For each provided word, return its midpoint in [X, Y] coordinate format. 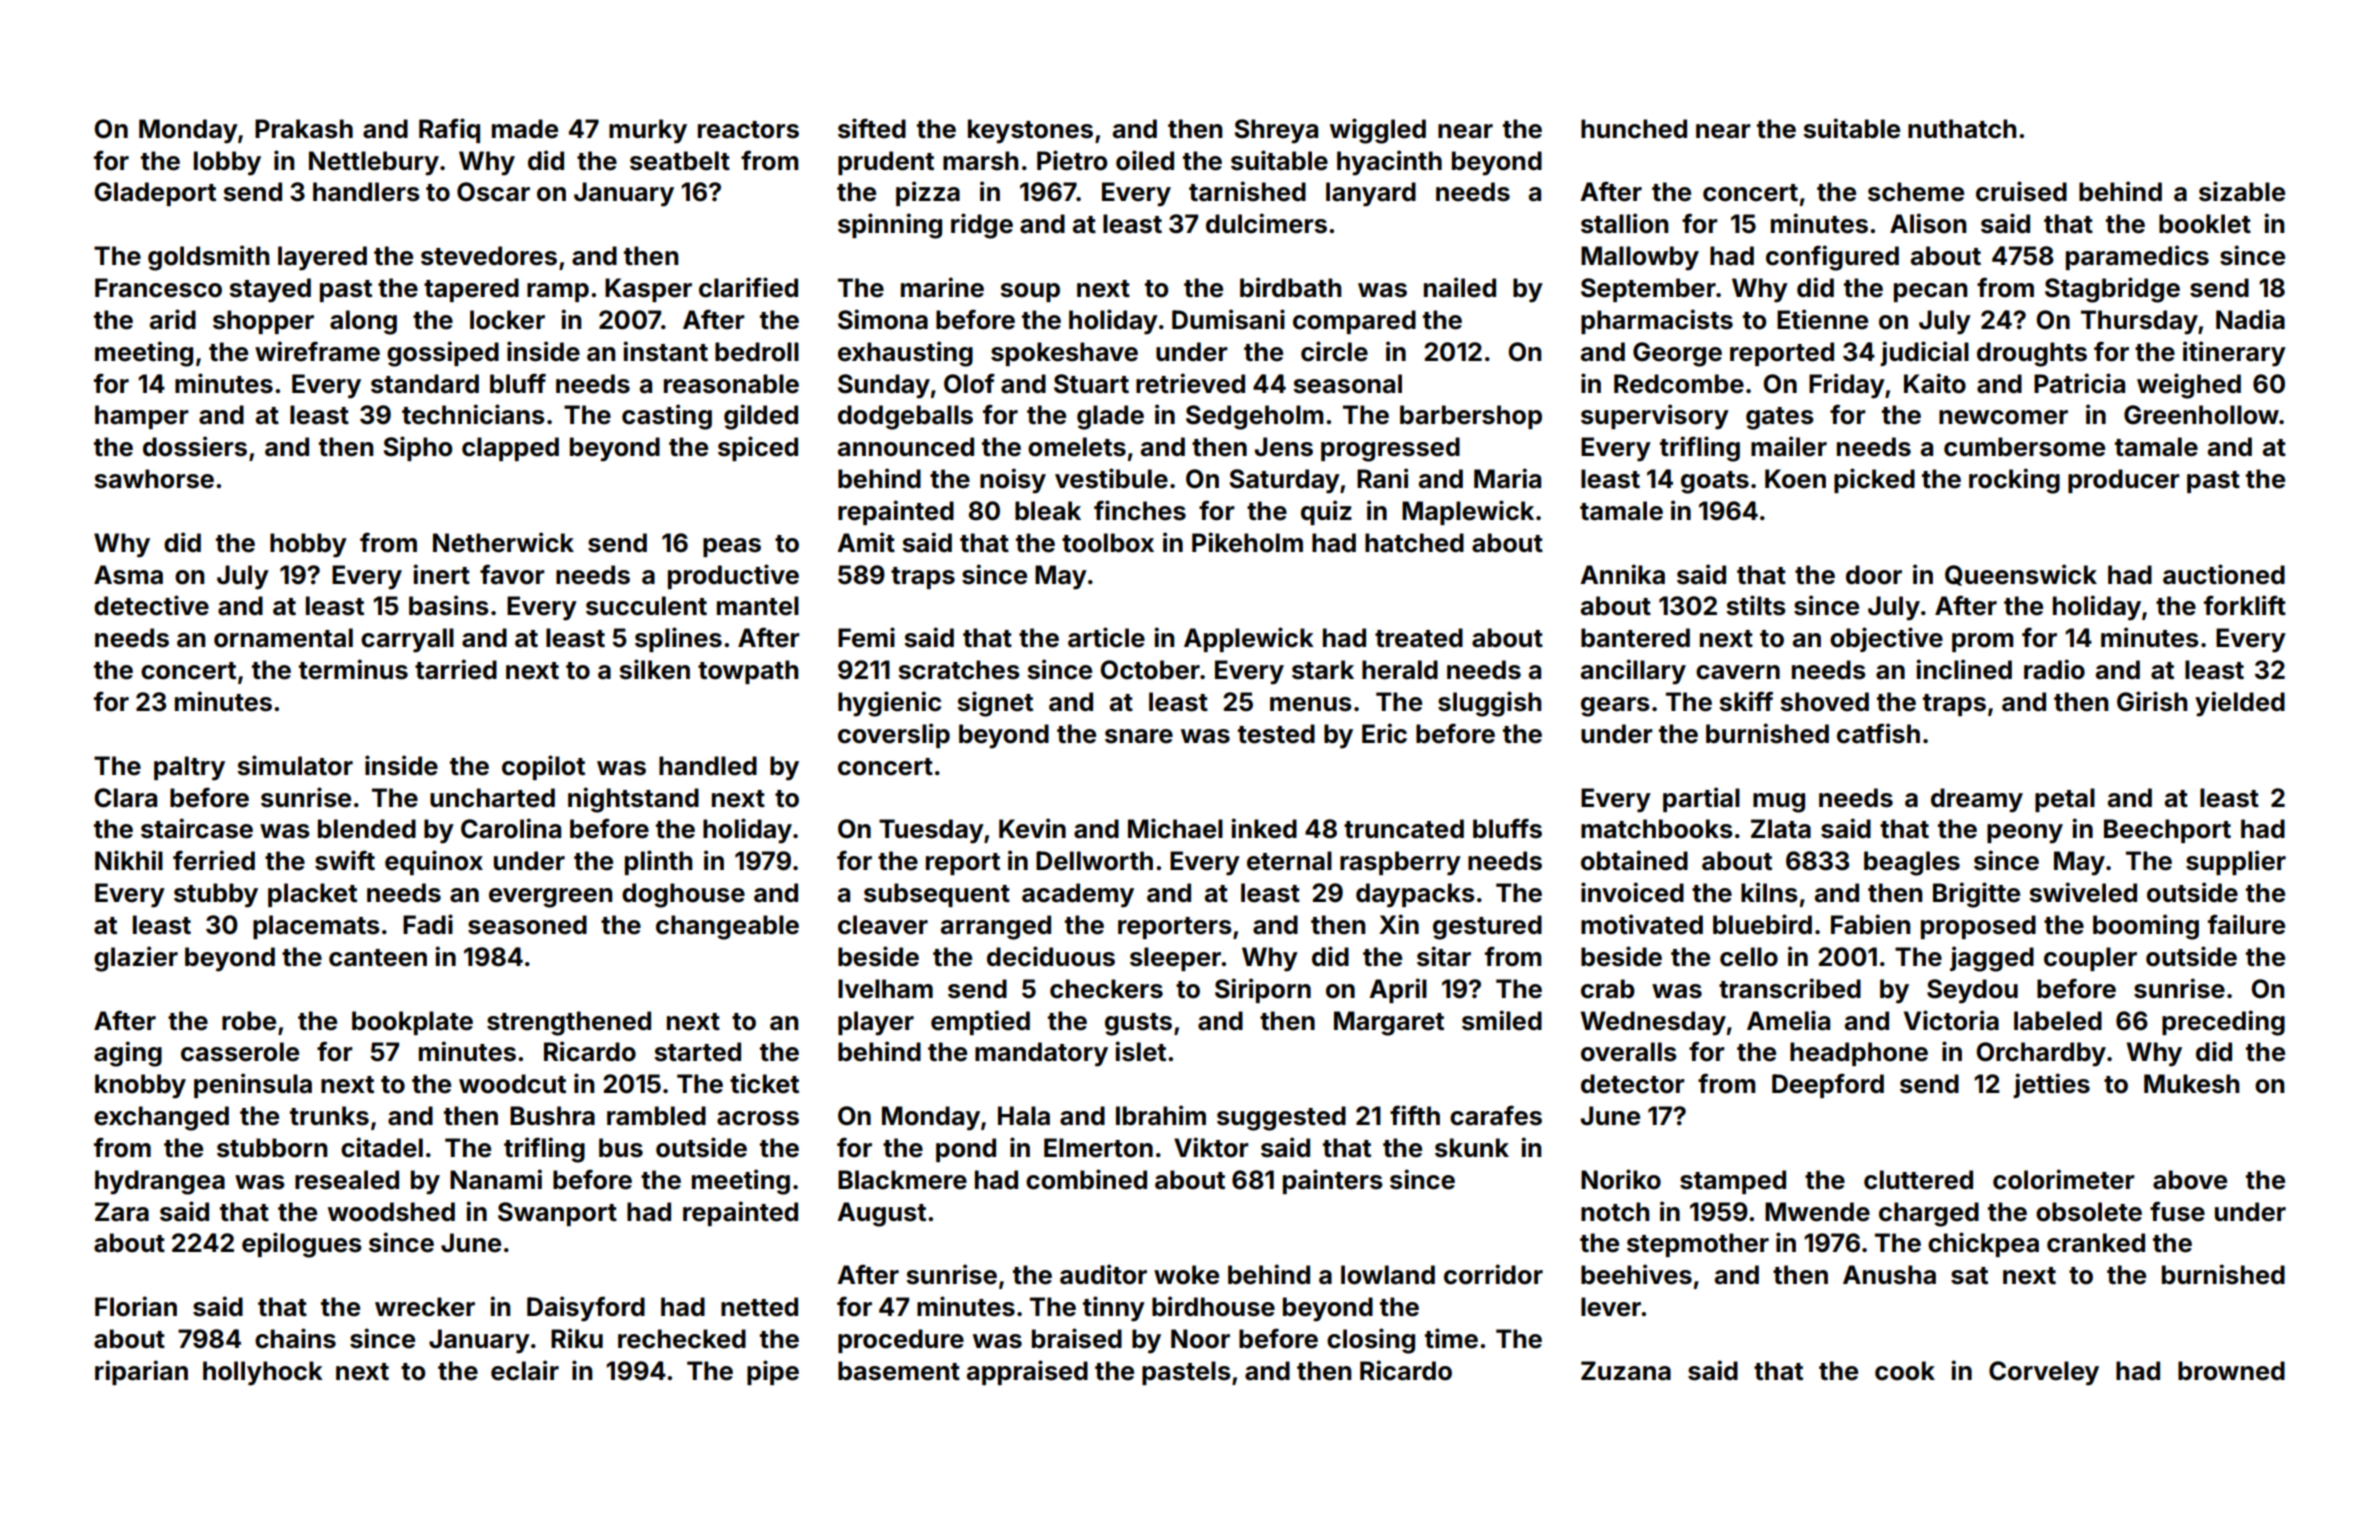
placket [312, 895]
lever [1611, 1307]
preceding [2223, 1023]
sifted [872, 128]
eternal [1289, 861]
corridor [1493, 1274]
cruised [2021, 191]
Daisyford [586, 1309]
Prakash [304, 129]
